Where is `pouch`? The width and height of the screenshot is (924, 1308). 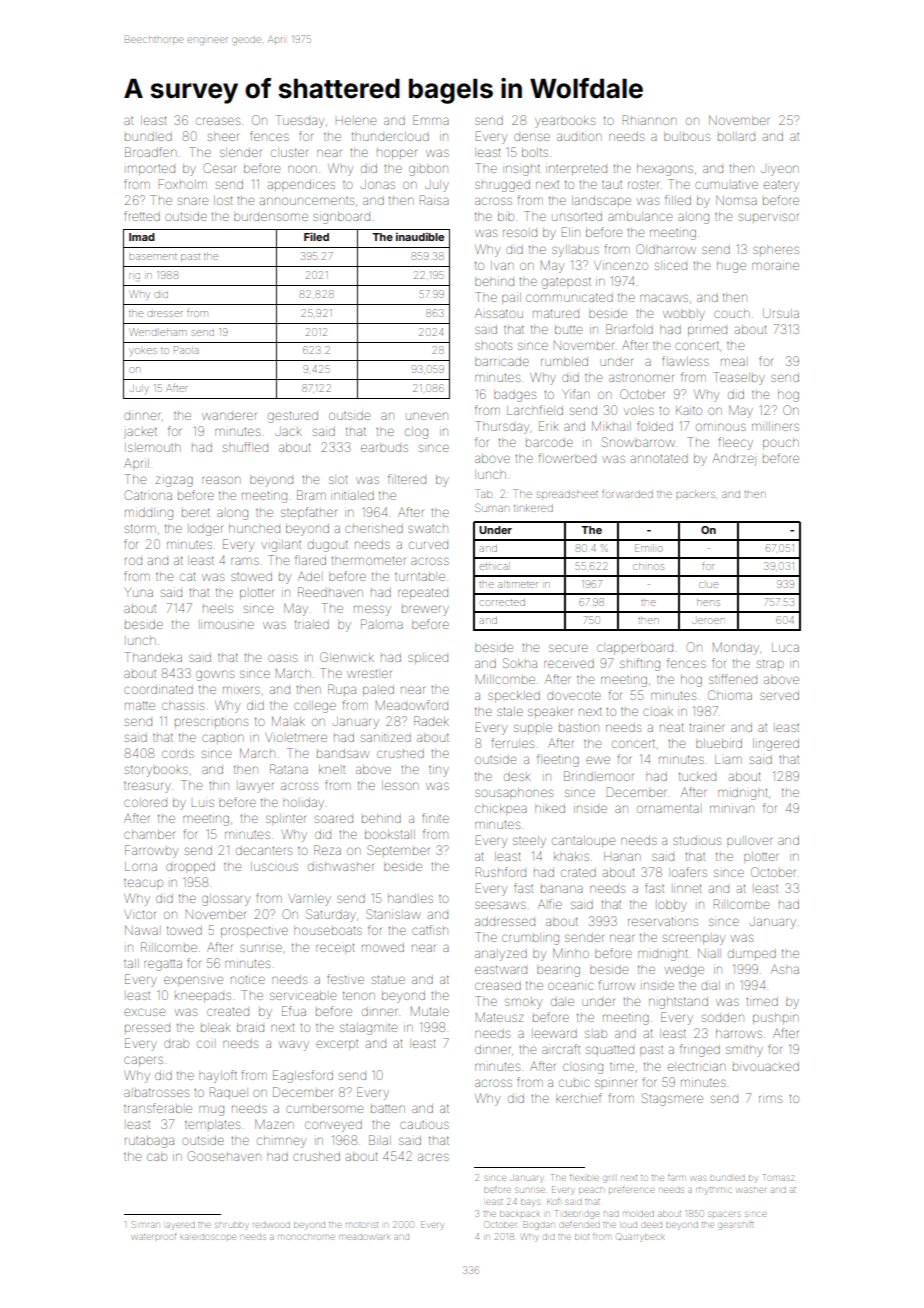
pouch is located at coordinates (780, 443).
